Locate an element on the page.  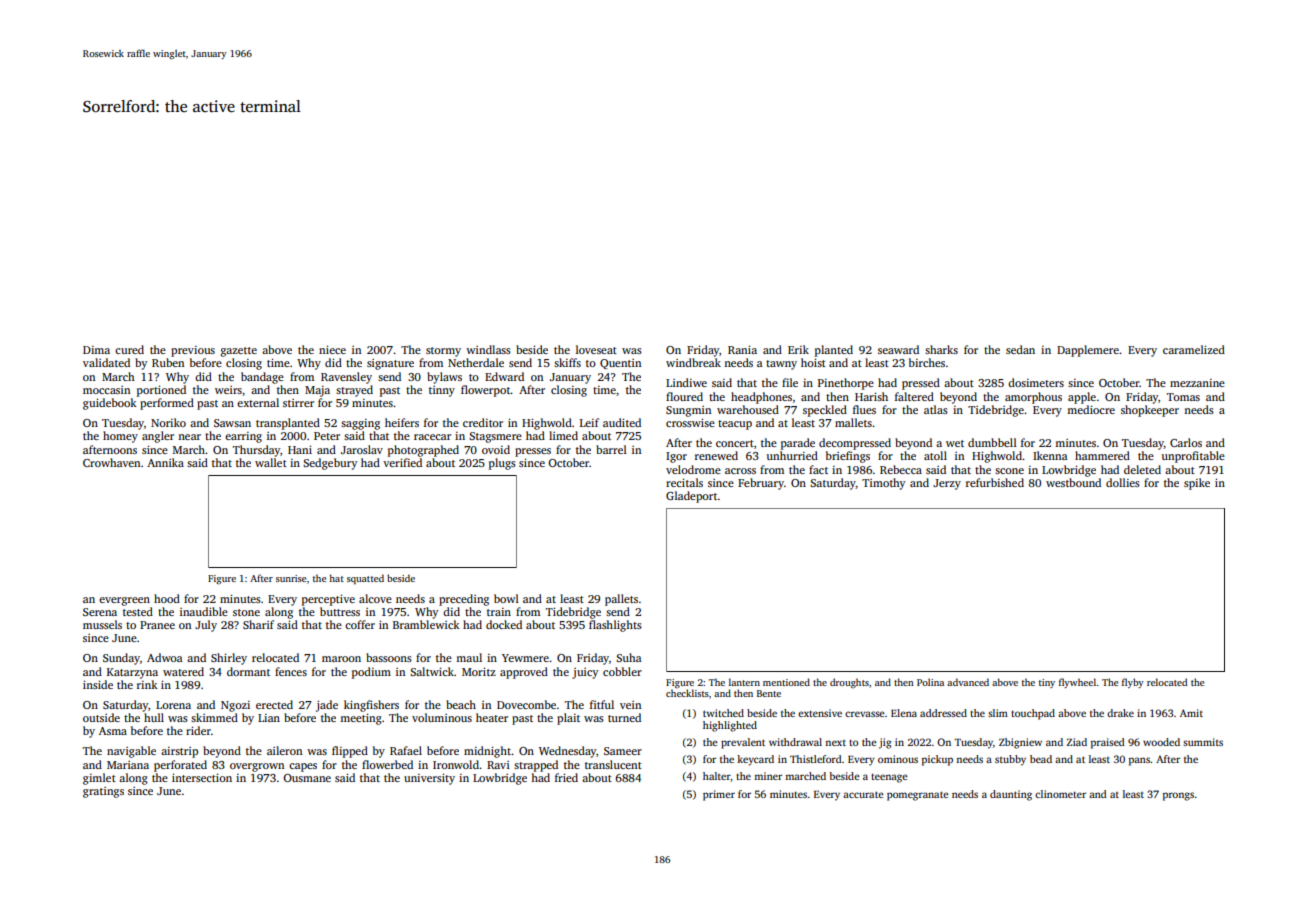
Elena is located at coordinates (904, 713).
